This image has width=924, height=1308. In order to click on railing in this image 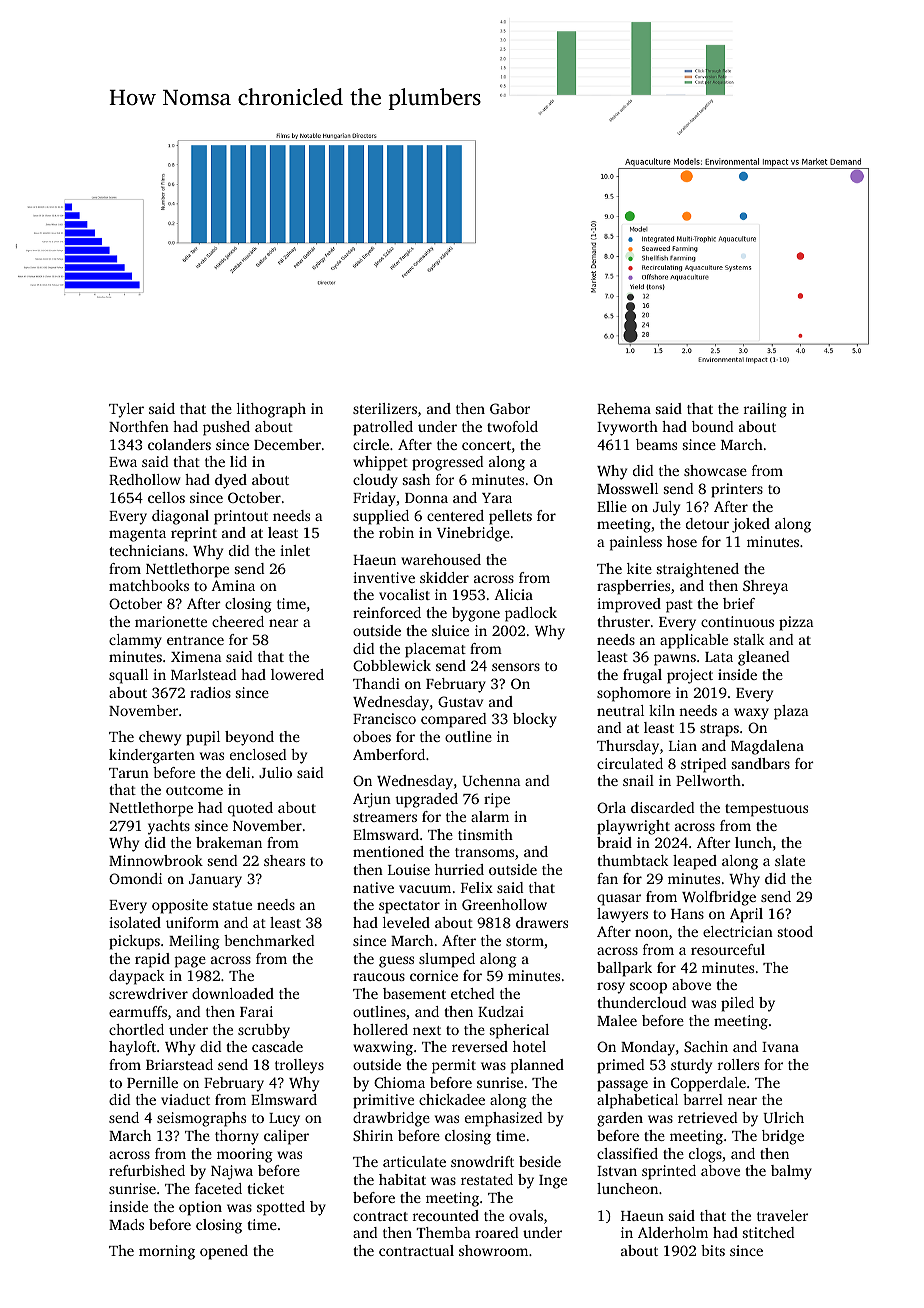, I will do `click(765, 410)`.
